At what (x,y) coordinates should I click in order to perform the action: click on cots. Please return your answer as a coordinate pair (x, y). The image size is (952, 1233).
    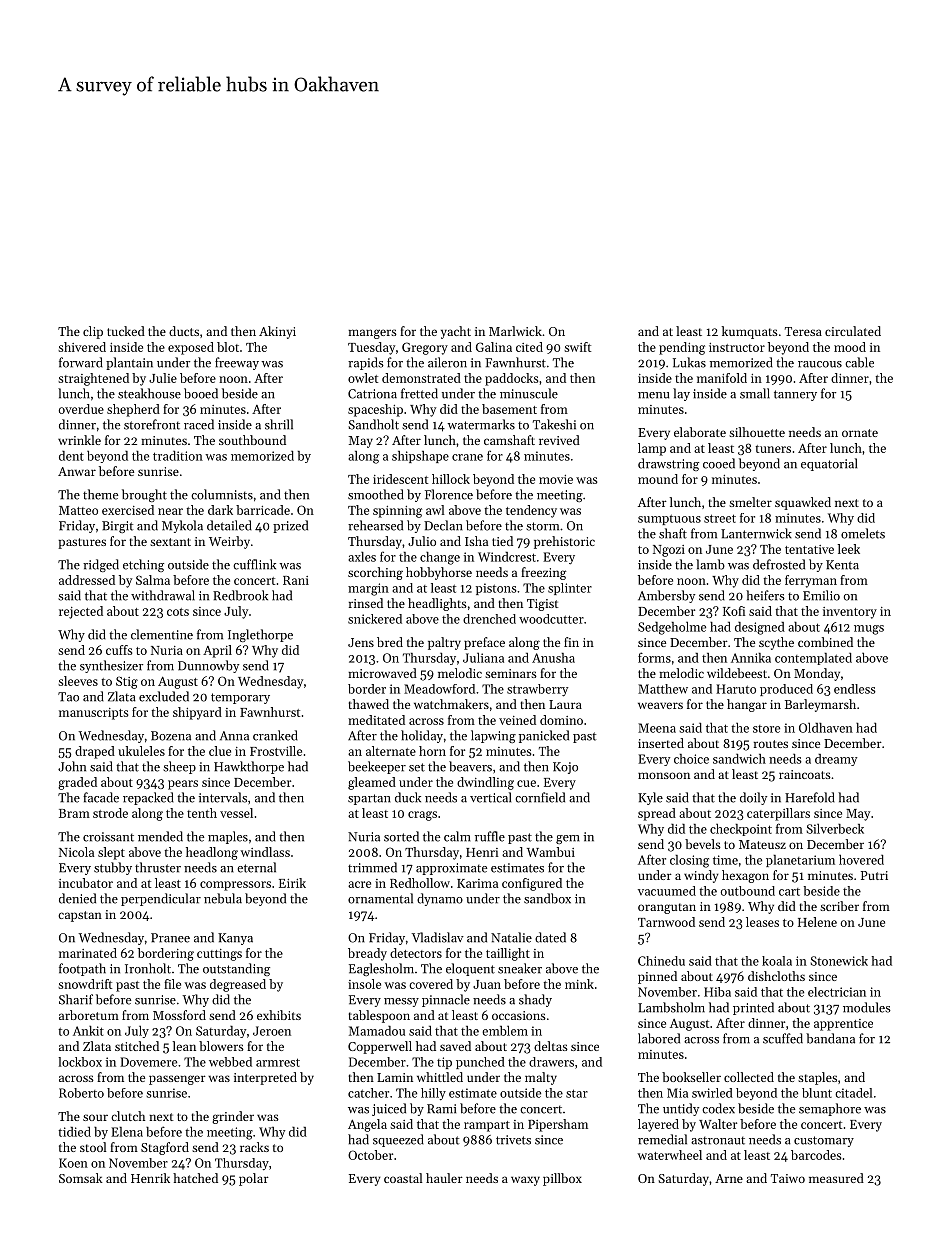
    Looking at the image, I should click on (178, 612).
